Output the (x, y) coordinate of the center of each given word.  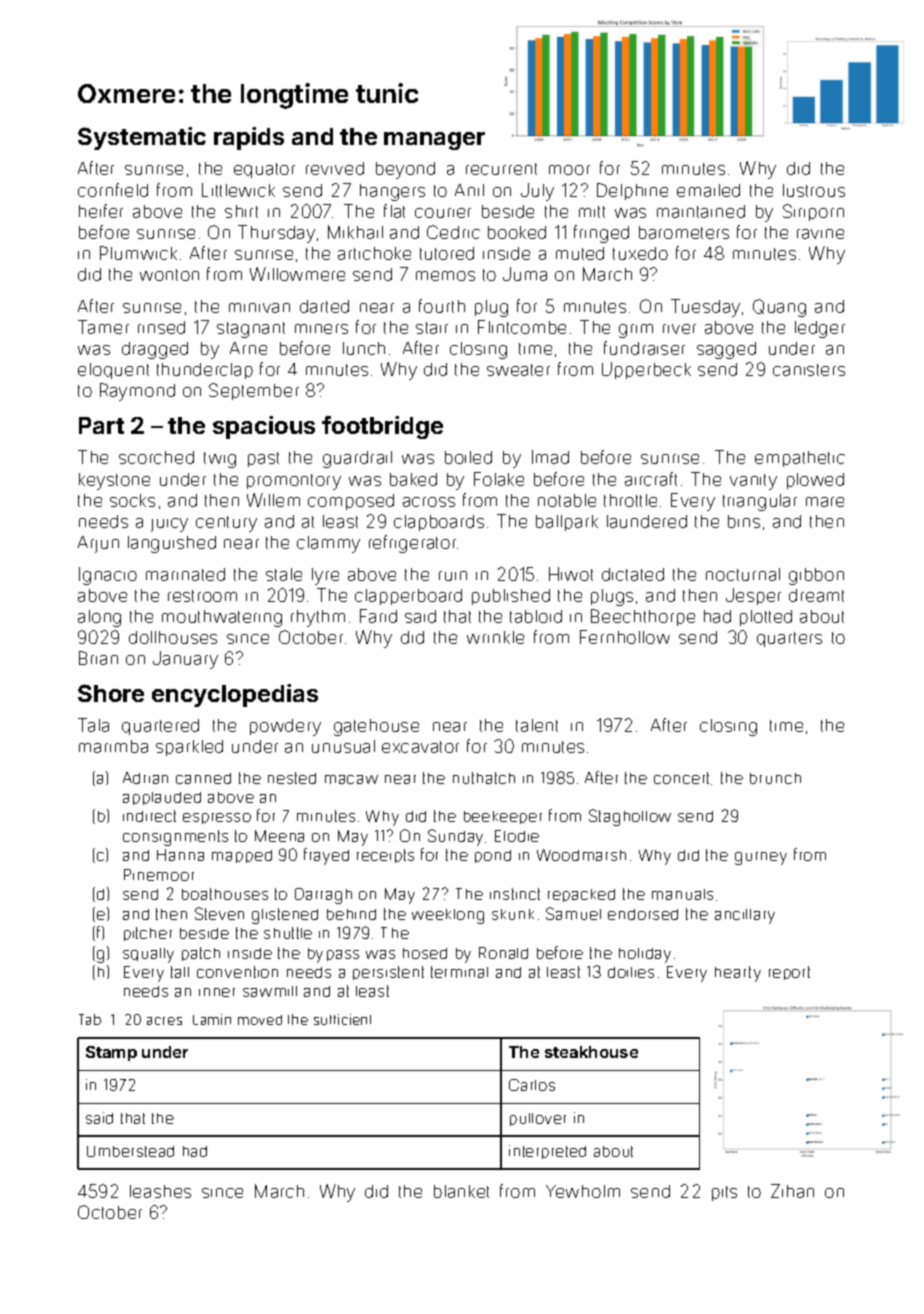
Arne (248, 348)
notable (567, 500)
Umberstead (130, 1151)
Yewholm (583, 1191)
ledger (820, 329)
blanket (461, 1191)
